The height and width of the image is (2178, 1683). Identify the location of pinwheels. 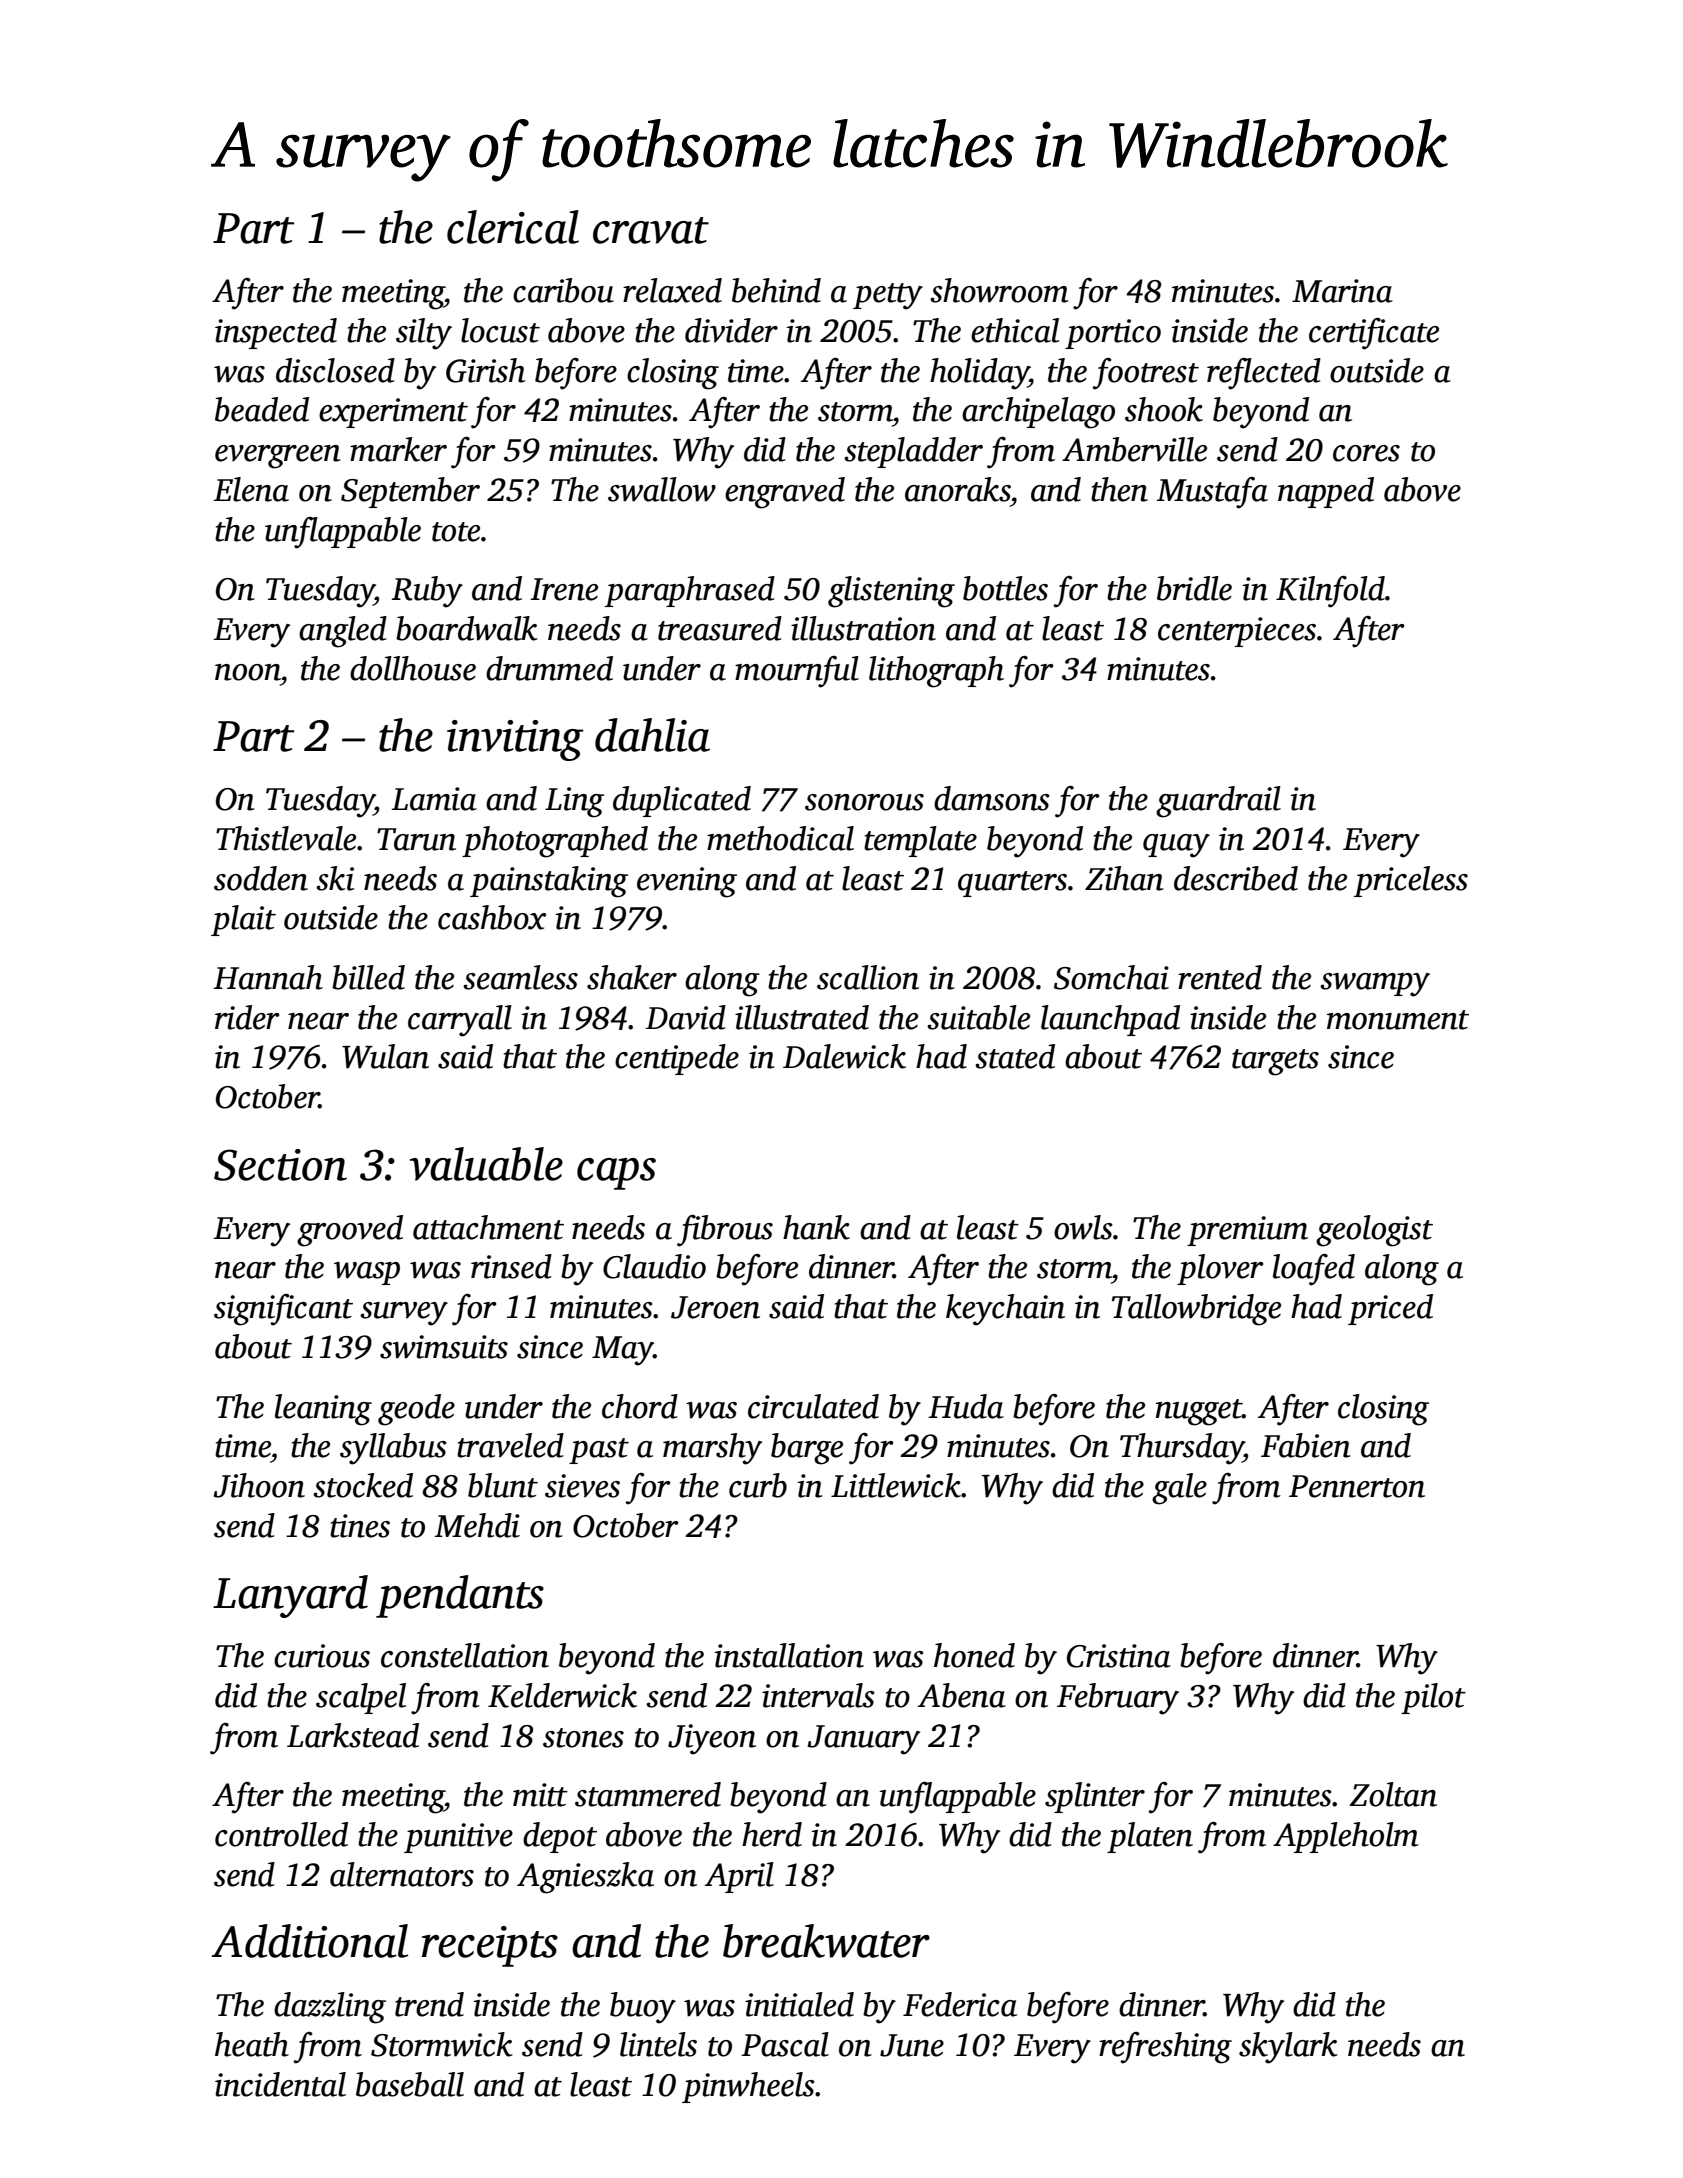
(748, 2087).
